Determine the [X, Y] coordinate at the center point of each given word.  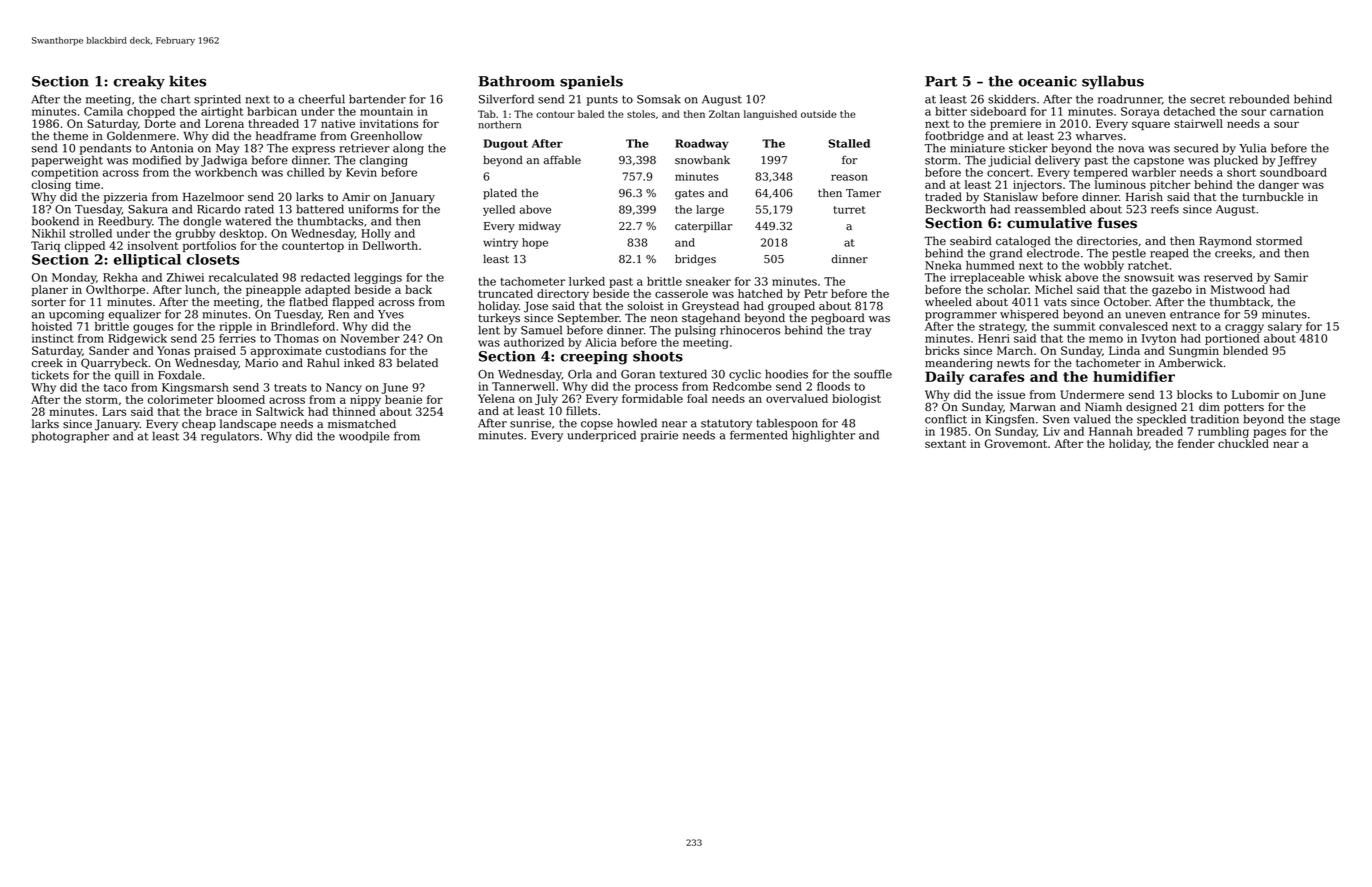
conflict [946, 419]
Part [941, 81]
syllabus [1113, 82]
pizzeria [126, 198]
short [1241, 172]
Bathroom [516, 81]
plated [500, 194]
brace [221, 411]
